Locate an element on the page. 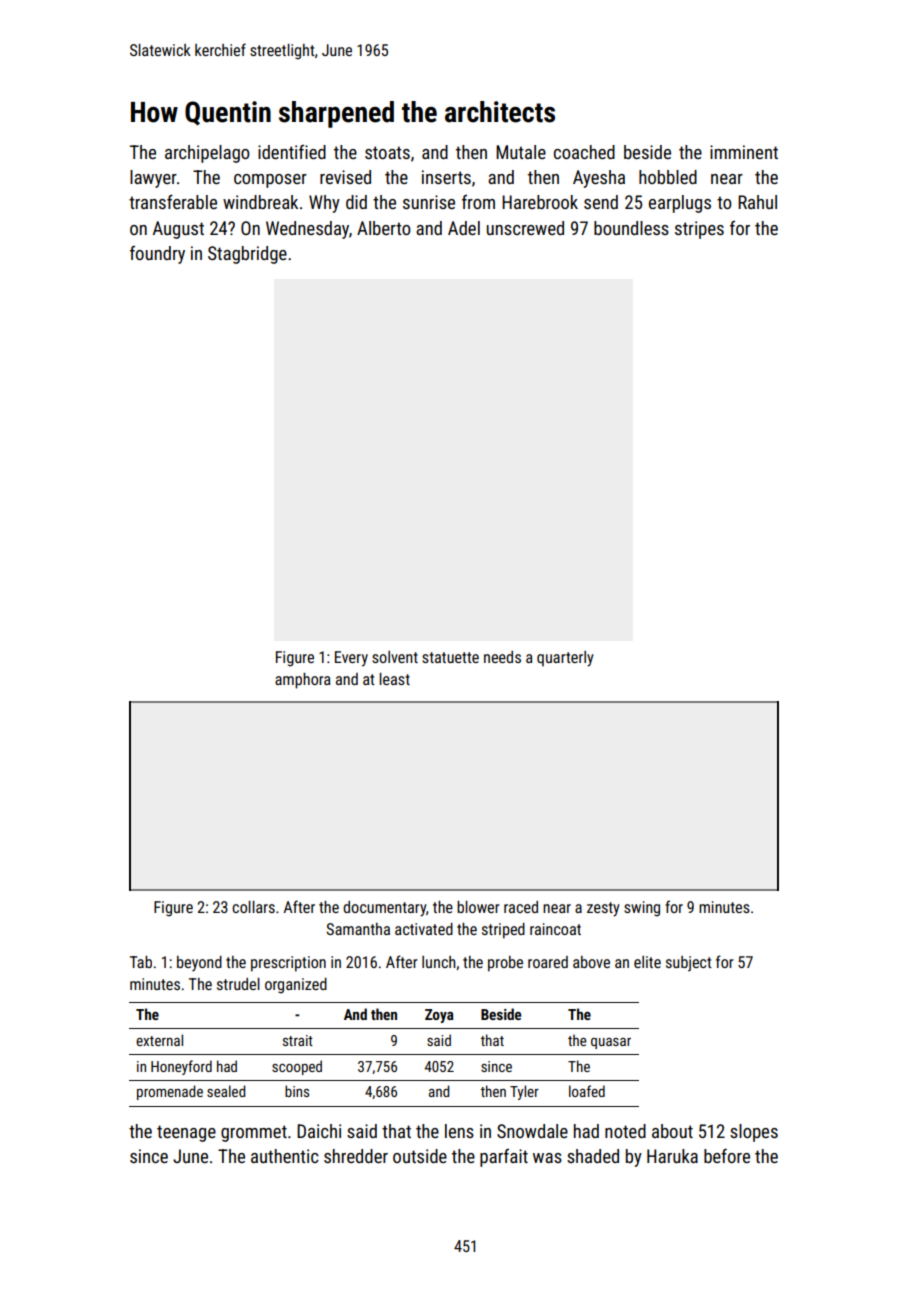 Image resolution: width=908 pixels, height=1316 pixels. teenage is located at coordinates (186, 1133).
